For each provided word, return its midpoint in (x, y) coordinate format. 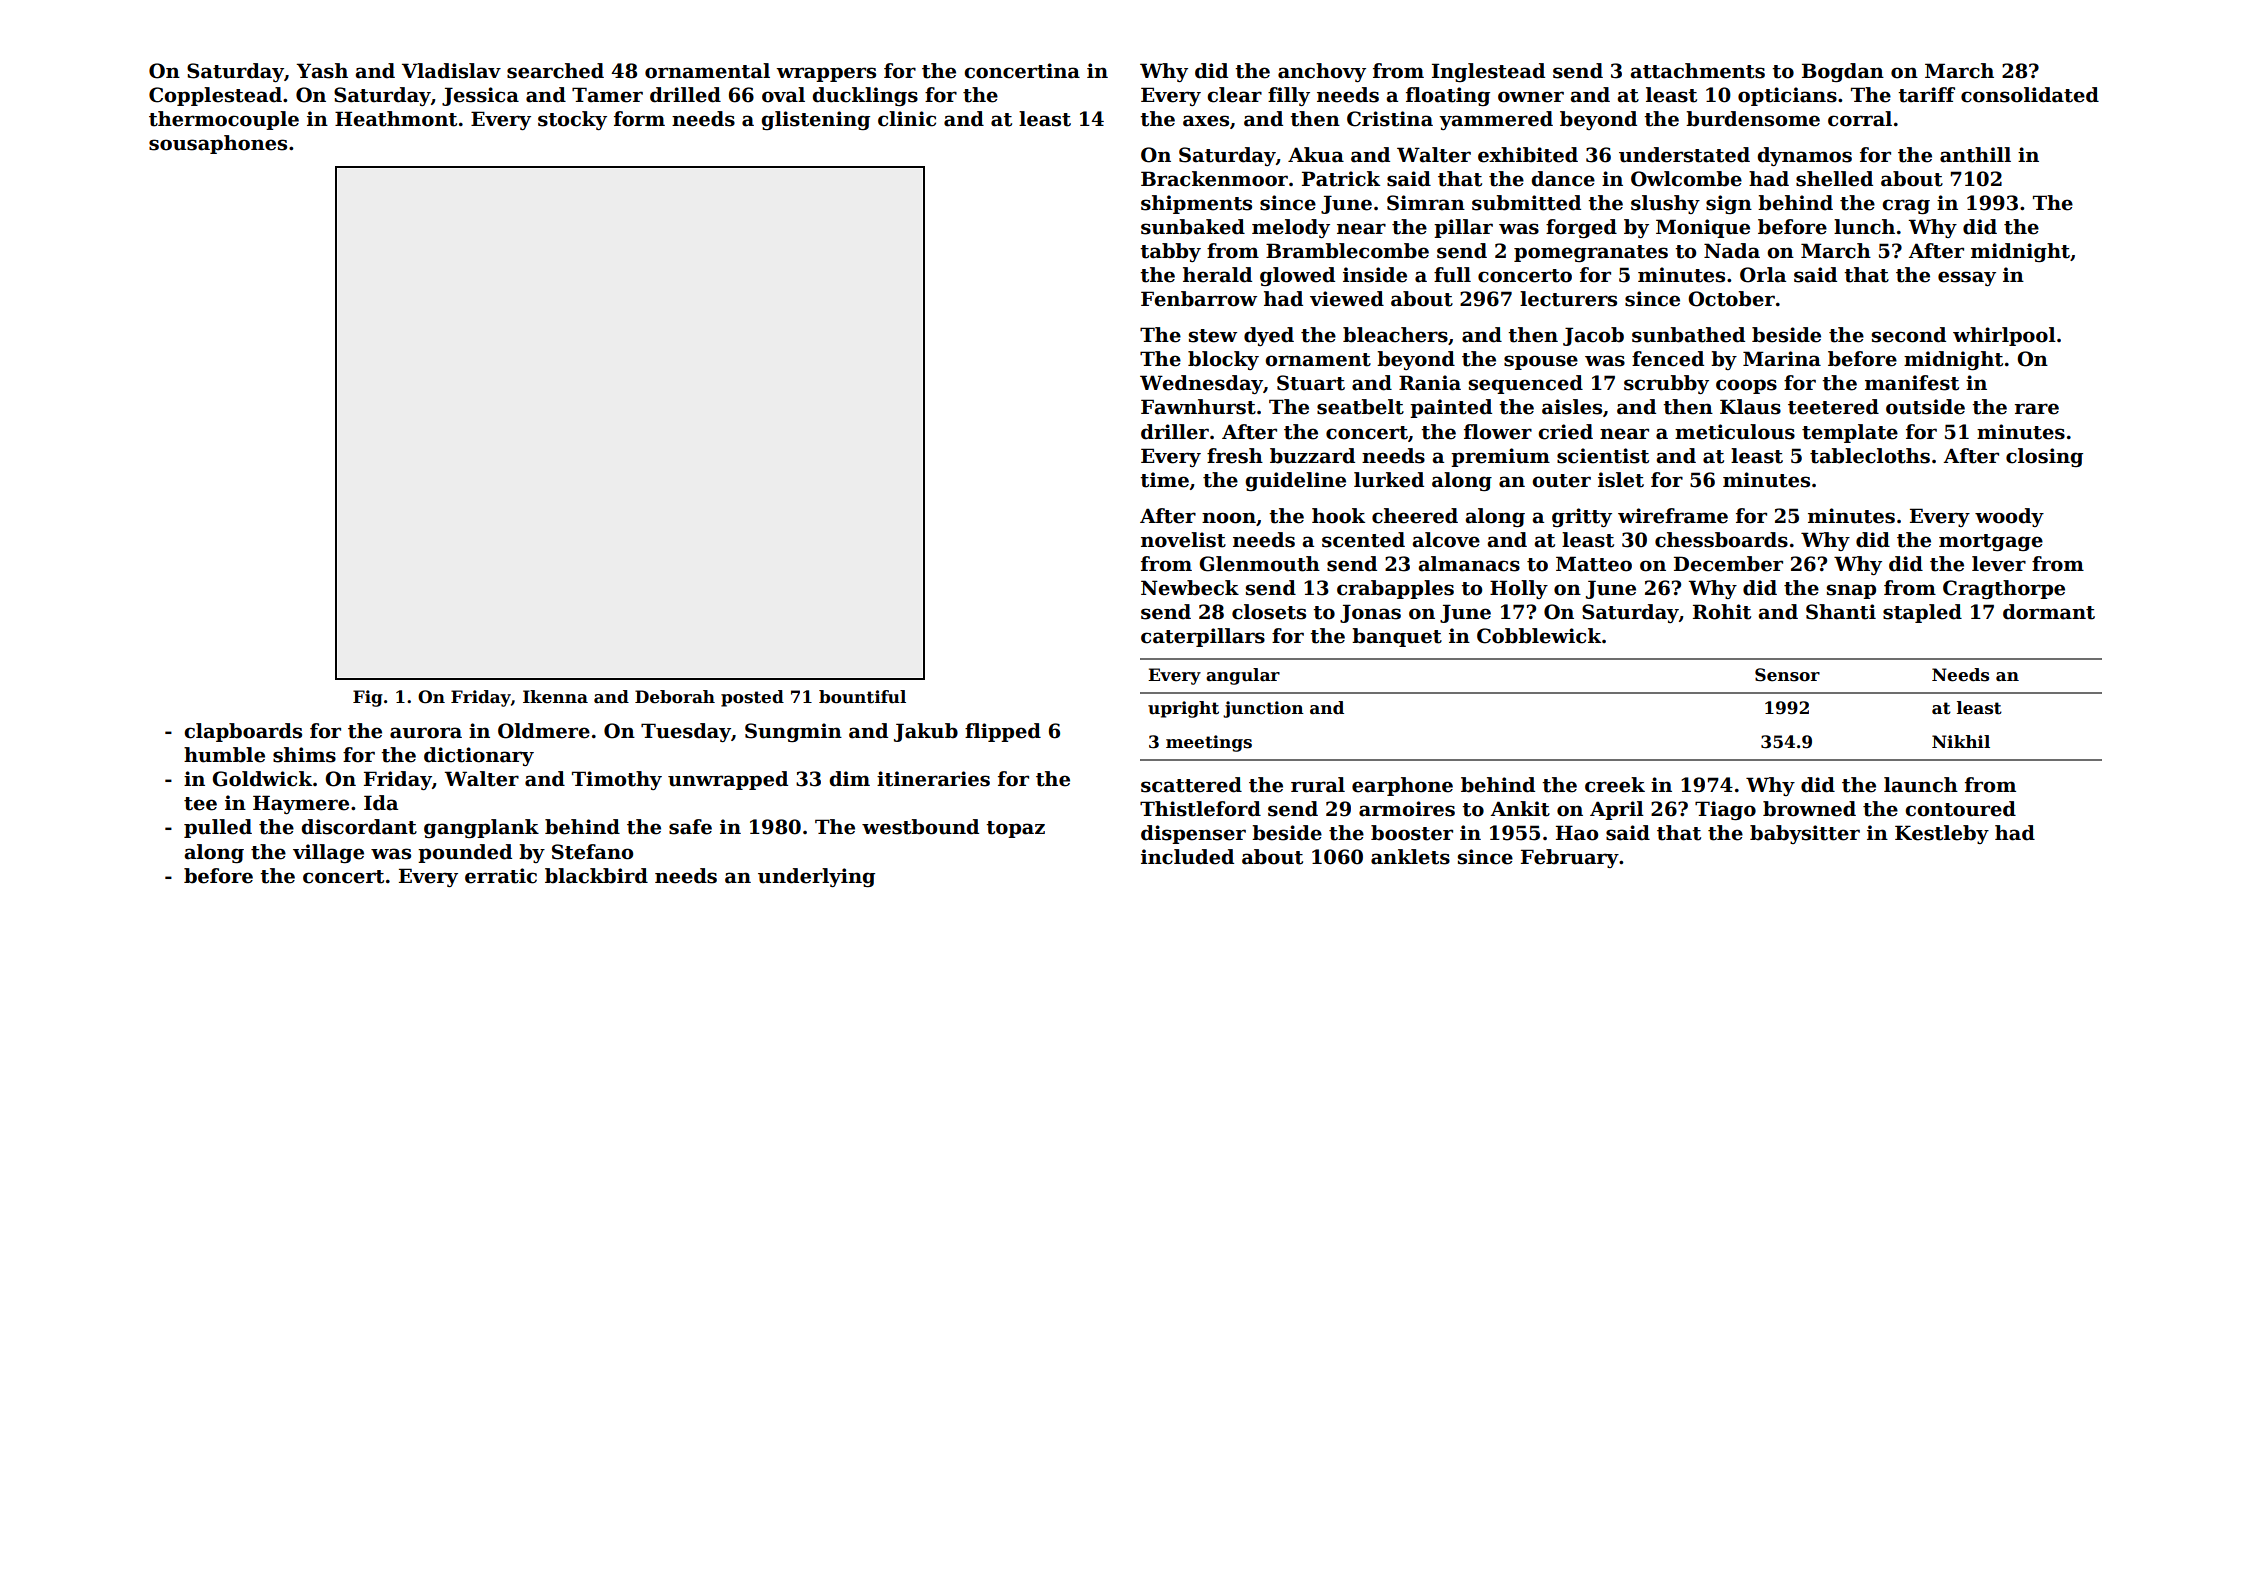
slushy (1665, 204)
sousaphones (218, 144)
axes (1206, 121)
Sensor (1787, 675)
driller (1175, 432)
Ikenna (555, 697)
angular (1243, 676)
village (328, 853)
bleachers (1395, 335)
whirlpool (2004, 336)
